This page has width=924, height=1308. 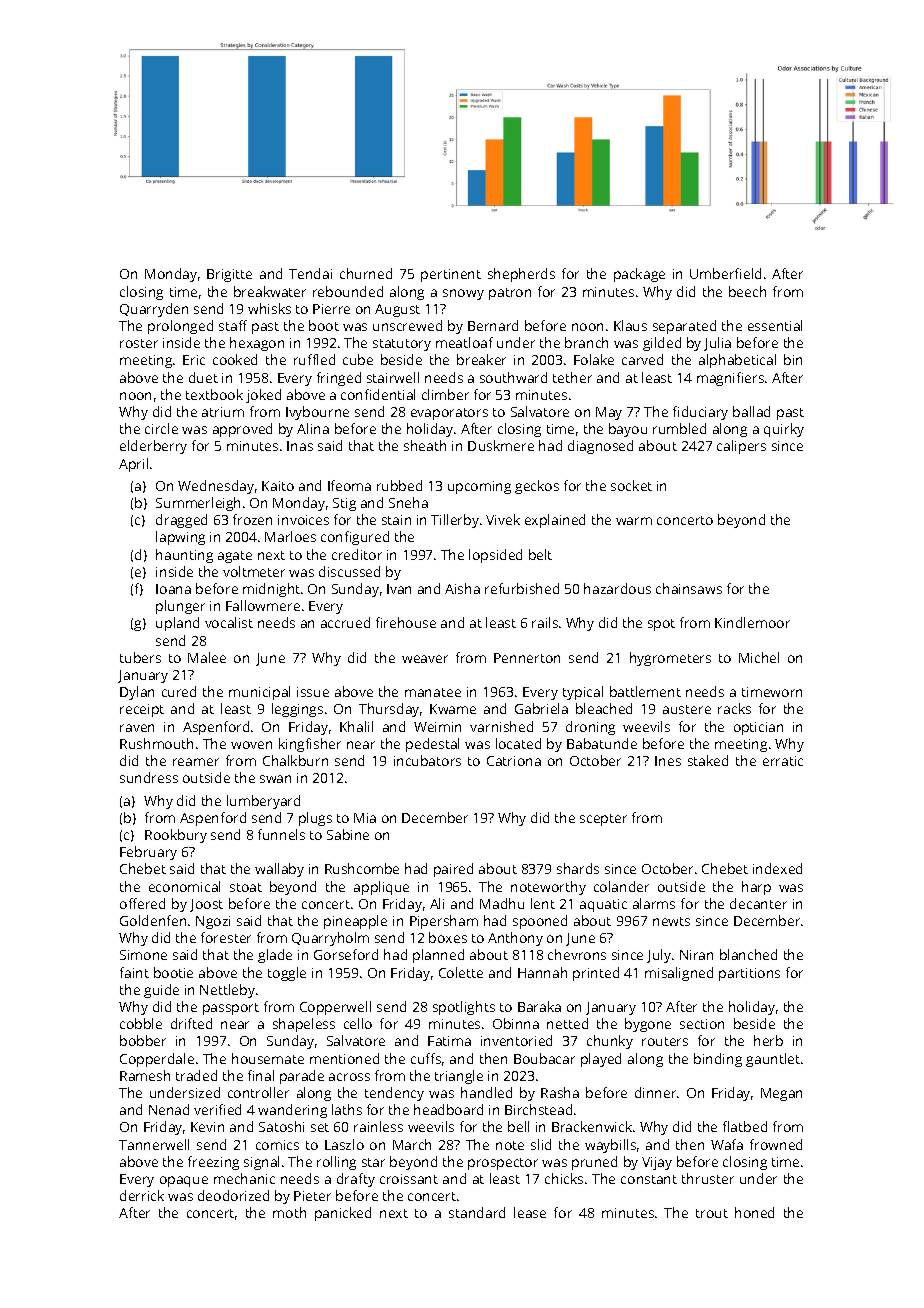 I want to click on Umberfield, so click(x=725, y=273).
